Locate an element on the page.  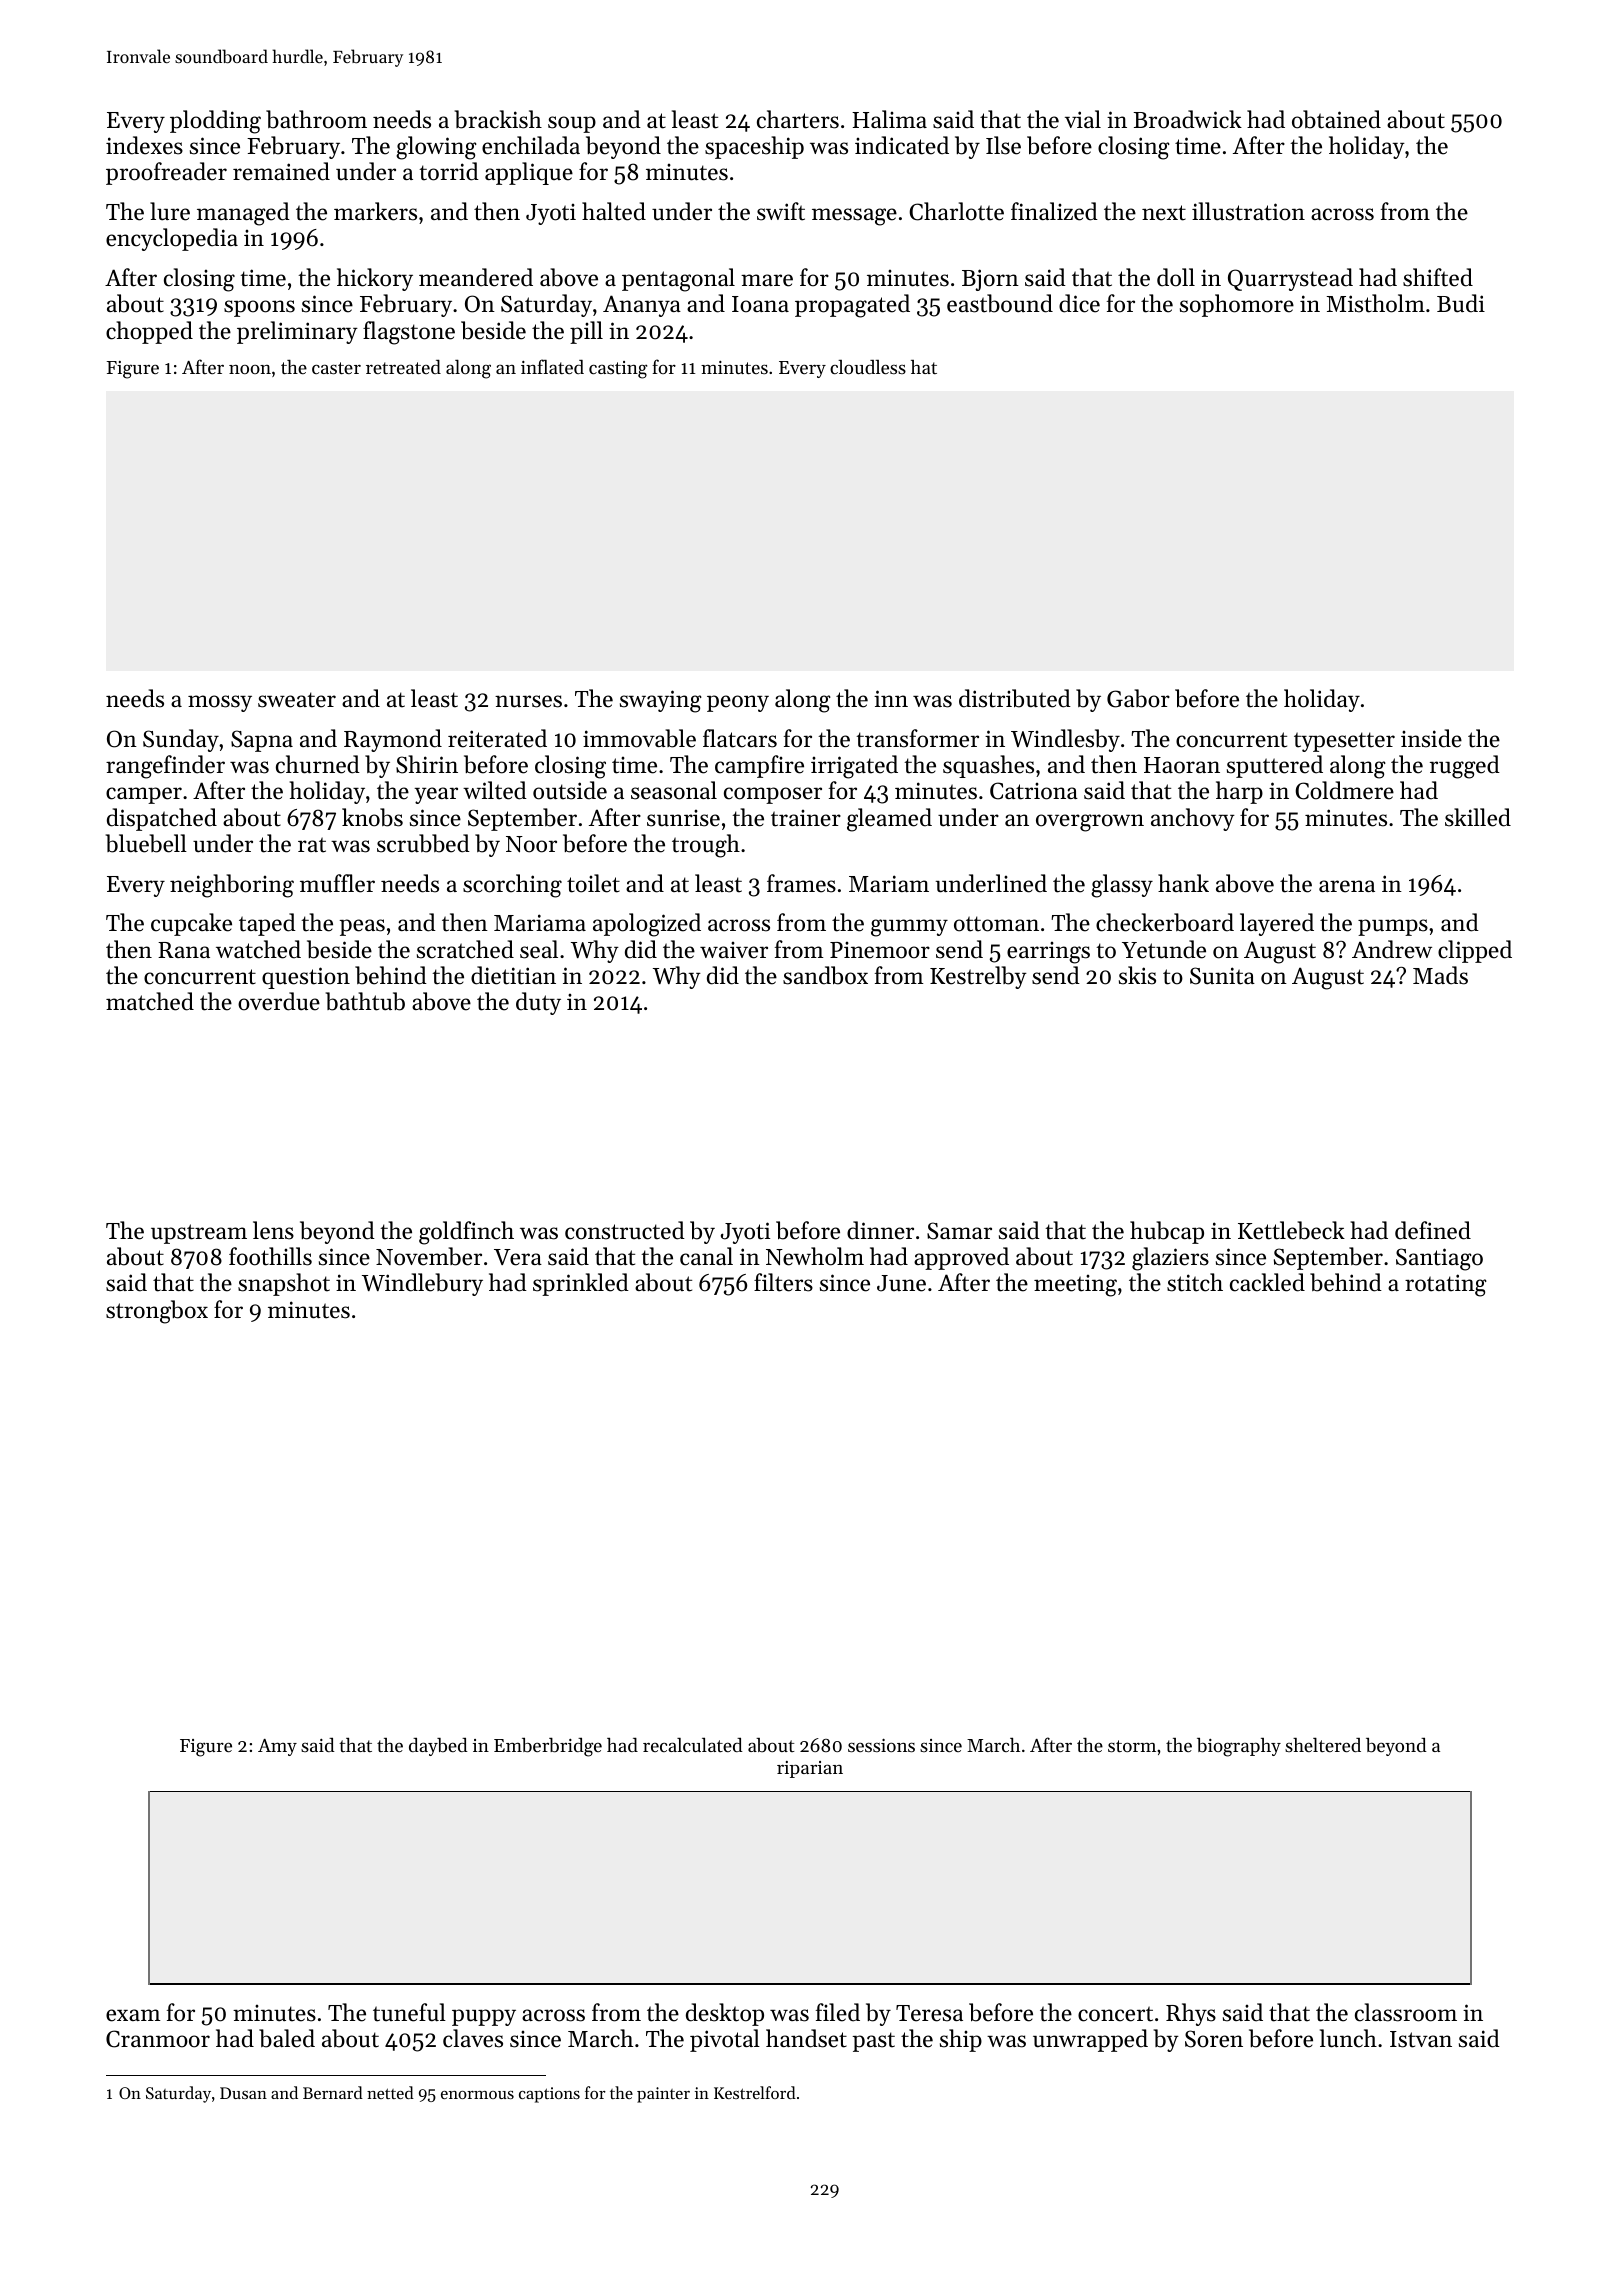
peony is located at coordinates (738, 703).
